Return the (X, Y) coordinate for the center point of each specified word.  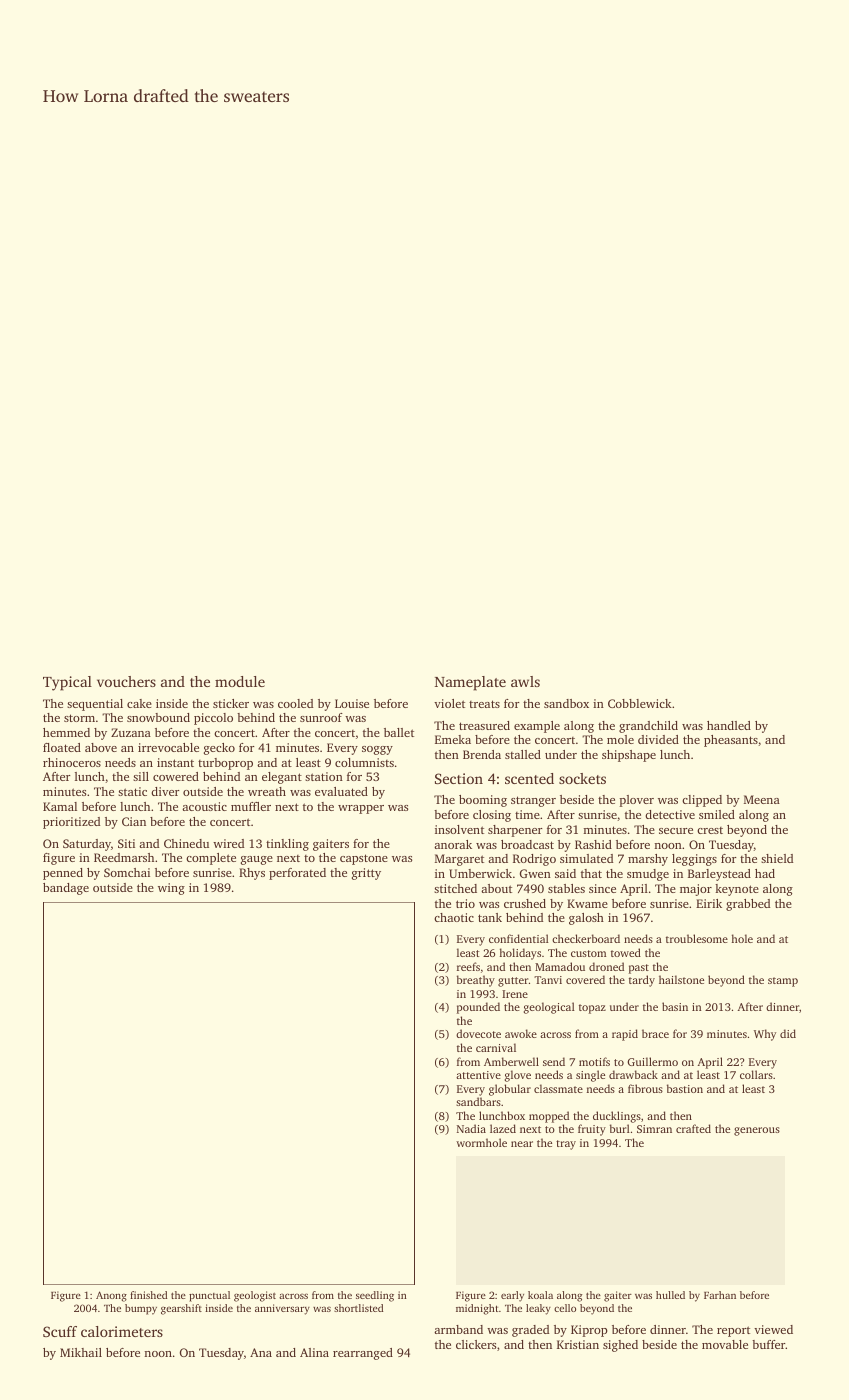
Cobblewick (640, 703)
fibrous (645, 1088)
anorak (453, 844)
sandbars (478, 1101)
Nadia (471, 1128)
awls (525, 681)
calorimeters (122, 1331)
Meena (762, 799)
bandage (66, 889)
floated (62, 747)
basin (675, 1006)
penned (63, 874)
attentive (478, 1075)
